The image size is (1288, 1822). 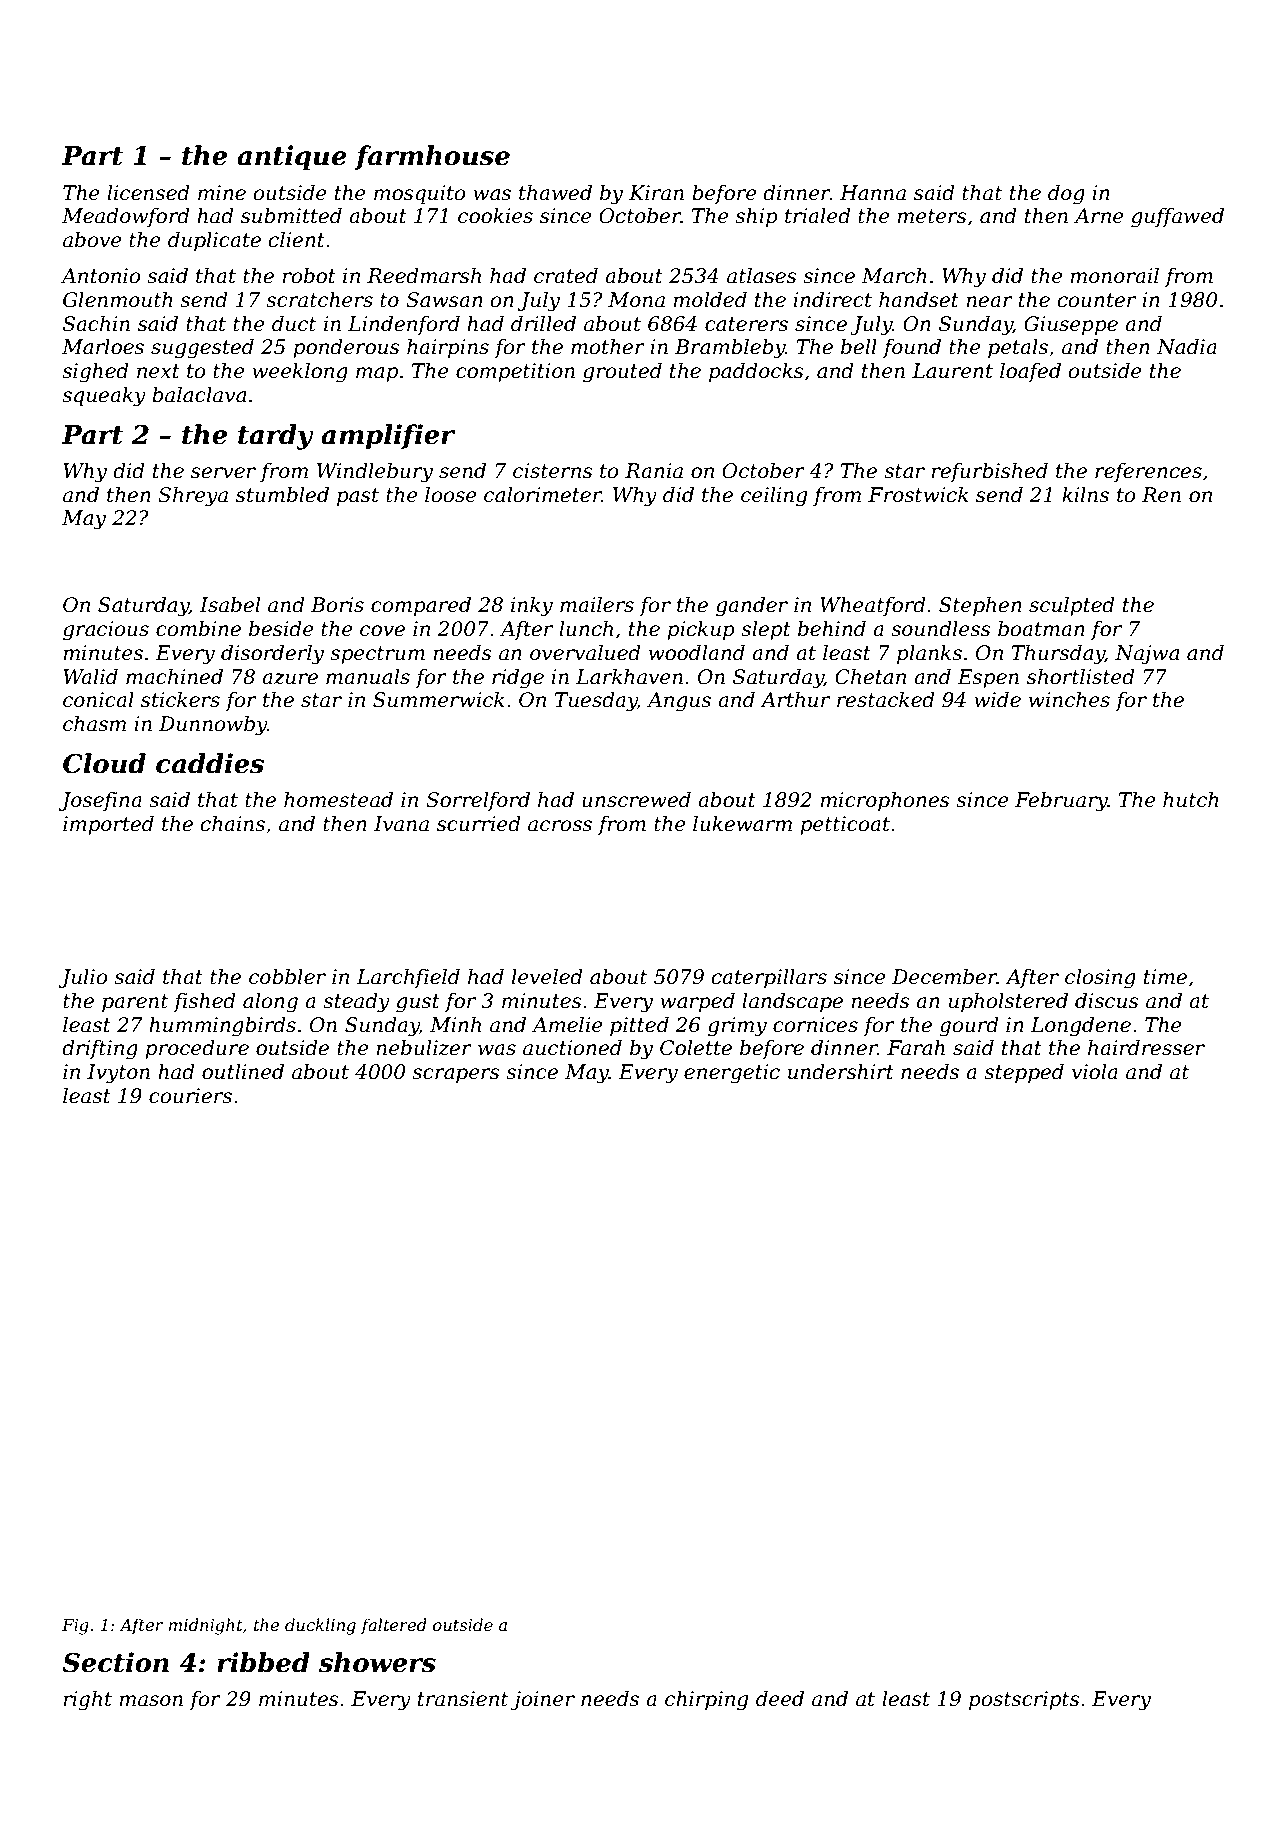 I want to click on petticoat, so click(x=845, y=825).
